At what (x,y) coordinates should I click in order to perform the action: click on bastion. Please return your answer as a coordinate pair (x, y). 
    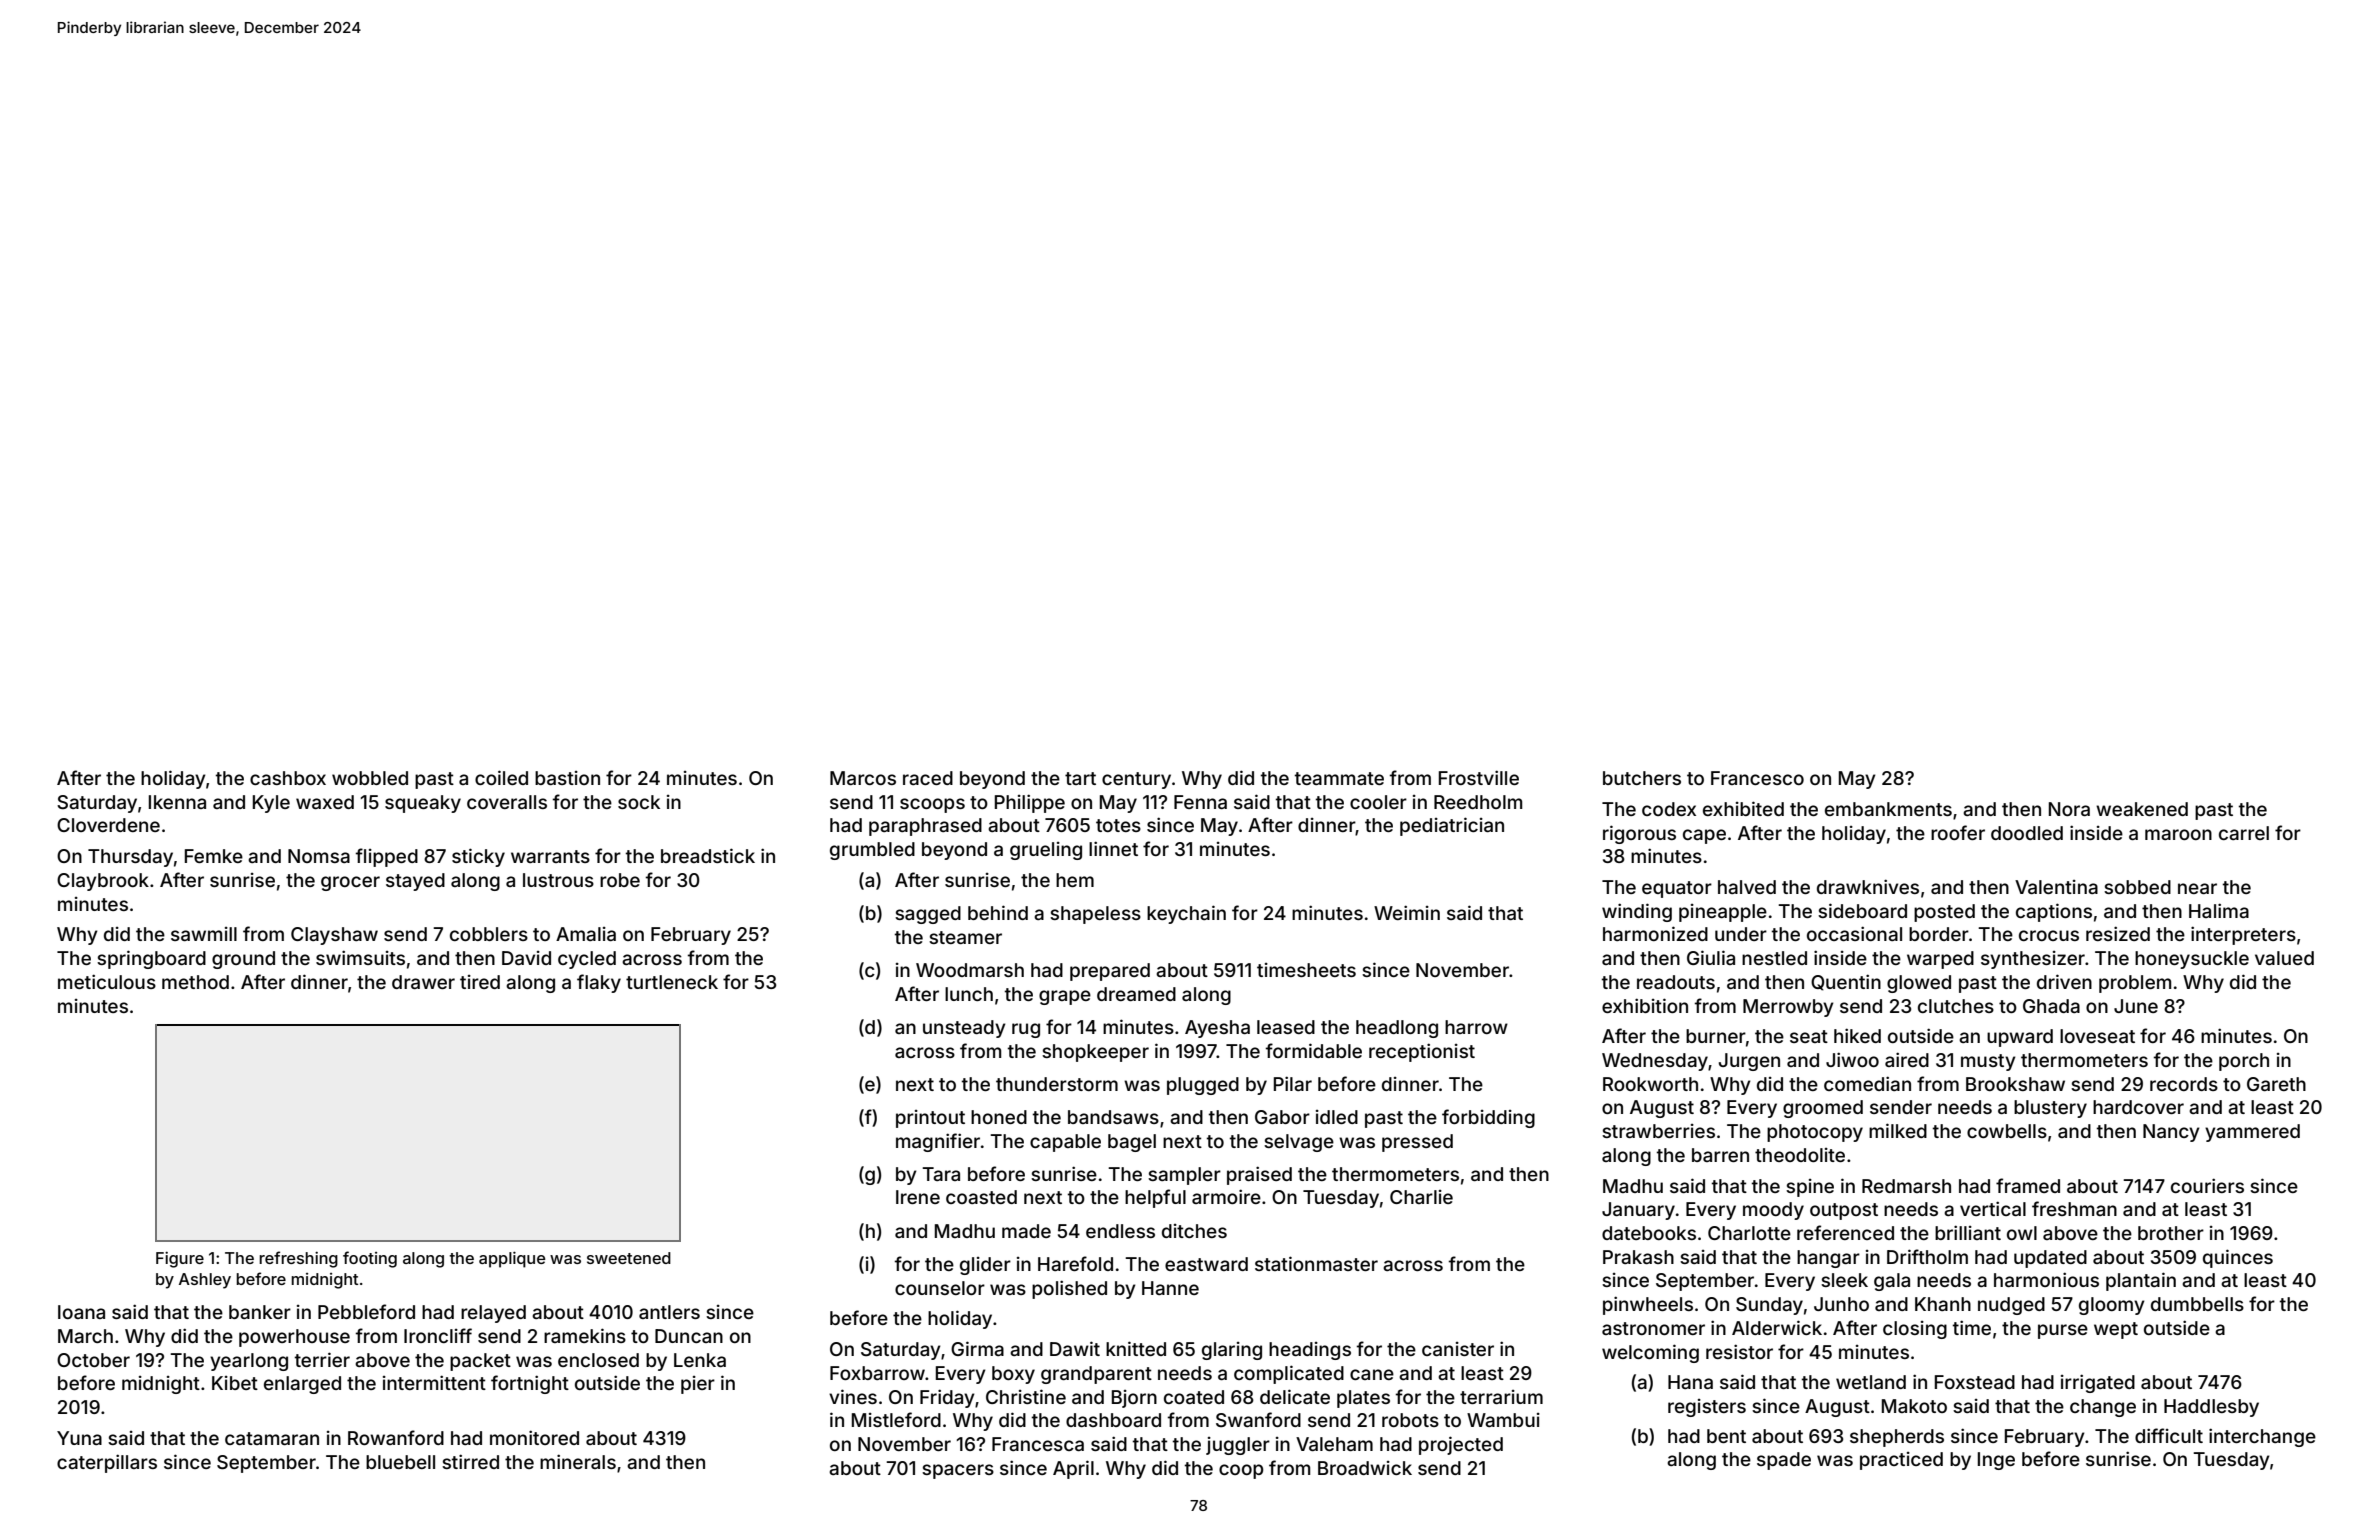
    Looking at the image, I should click on (567, 778).
